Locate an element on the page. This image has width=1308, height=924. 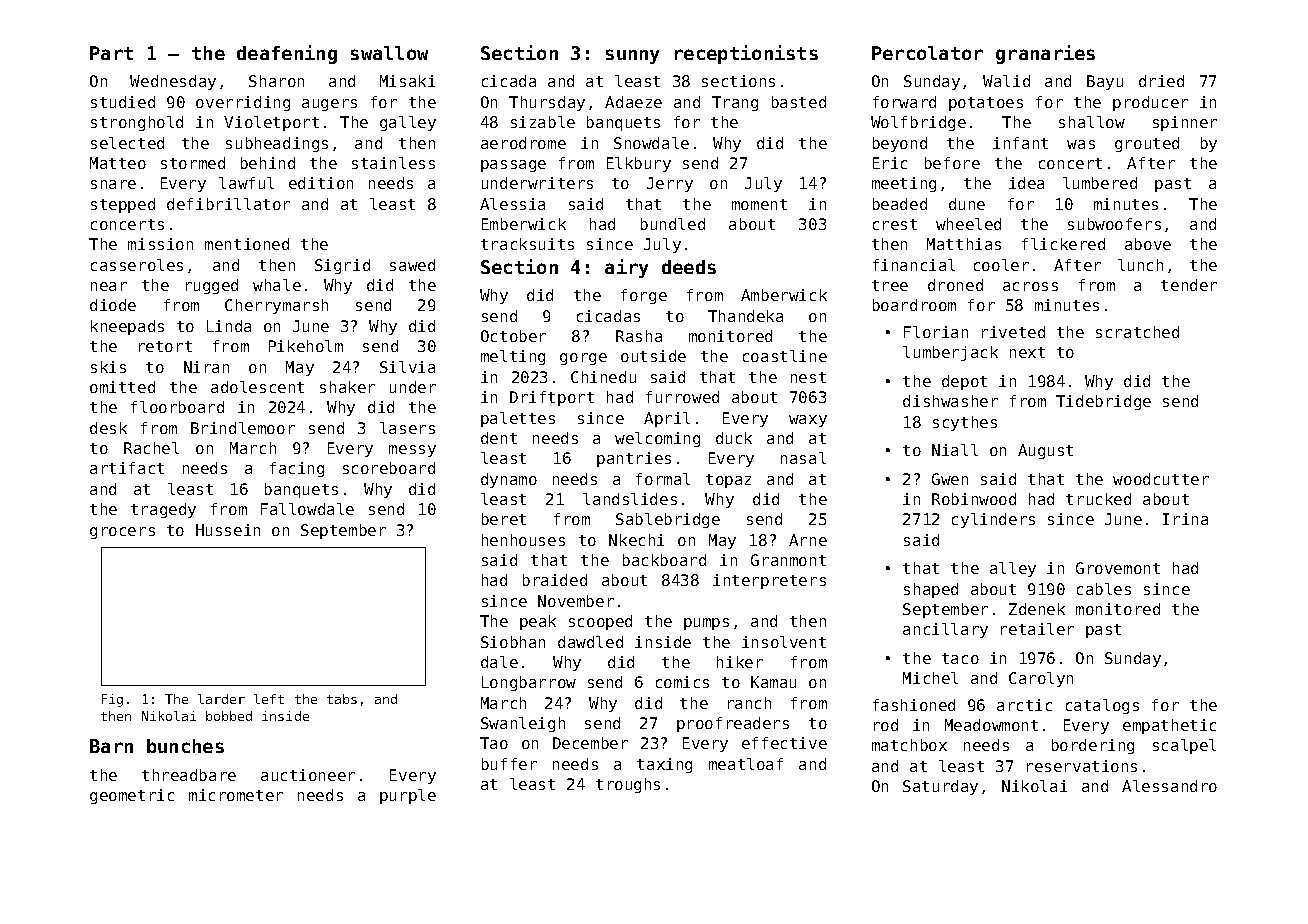
Pikeholm is located at coordinates (306, 346).
